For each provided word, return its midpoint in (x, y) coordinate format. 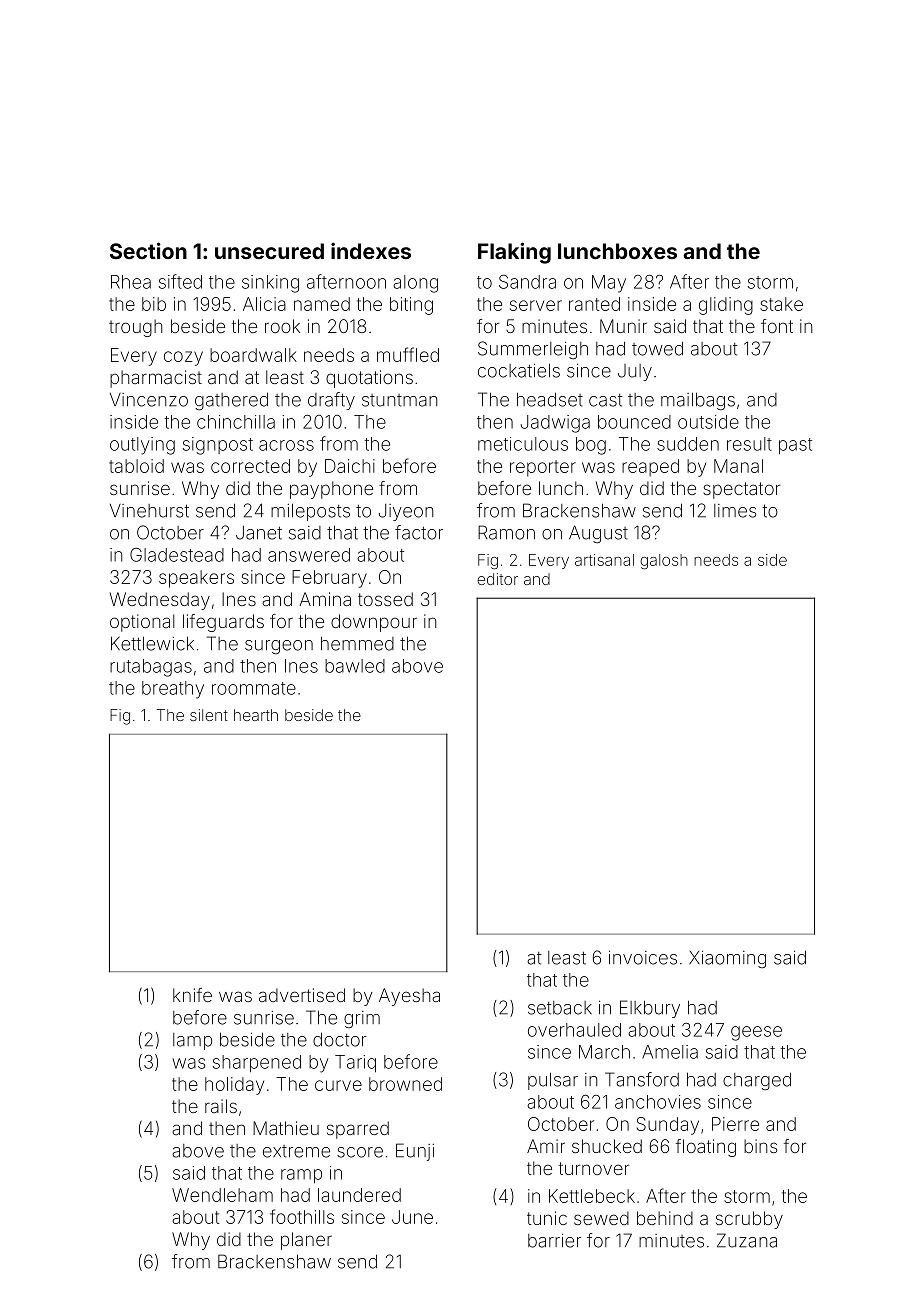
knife (192, 995)
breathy (173, 690)
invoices (643, 958)
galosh (664, 561)
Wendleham (222, 1195)
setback (560, 1008)
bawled (355, 666)
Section (148, 250)
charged (757, 1082)
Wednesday (160, 601)
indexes (371, 250)
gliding (726, 306)
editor (497, 579)
